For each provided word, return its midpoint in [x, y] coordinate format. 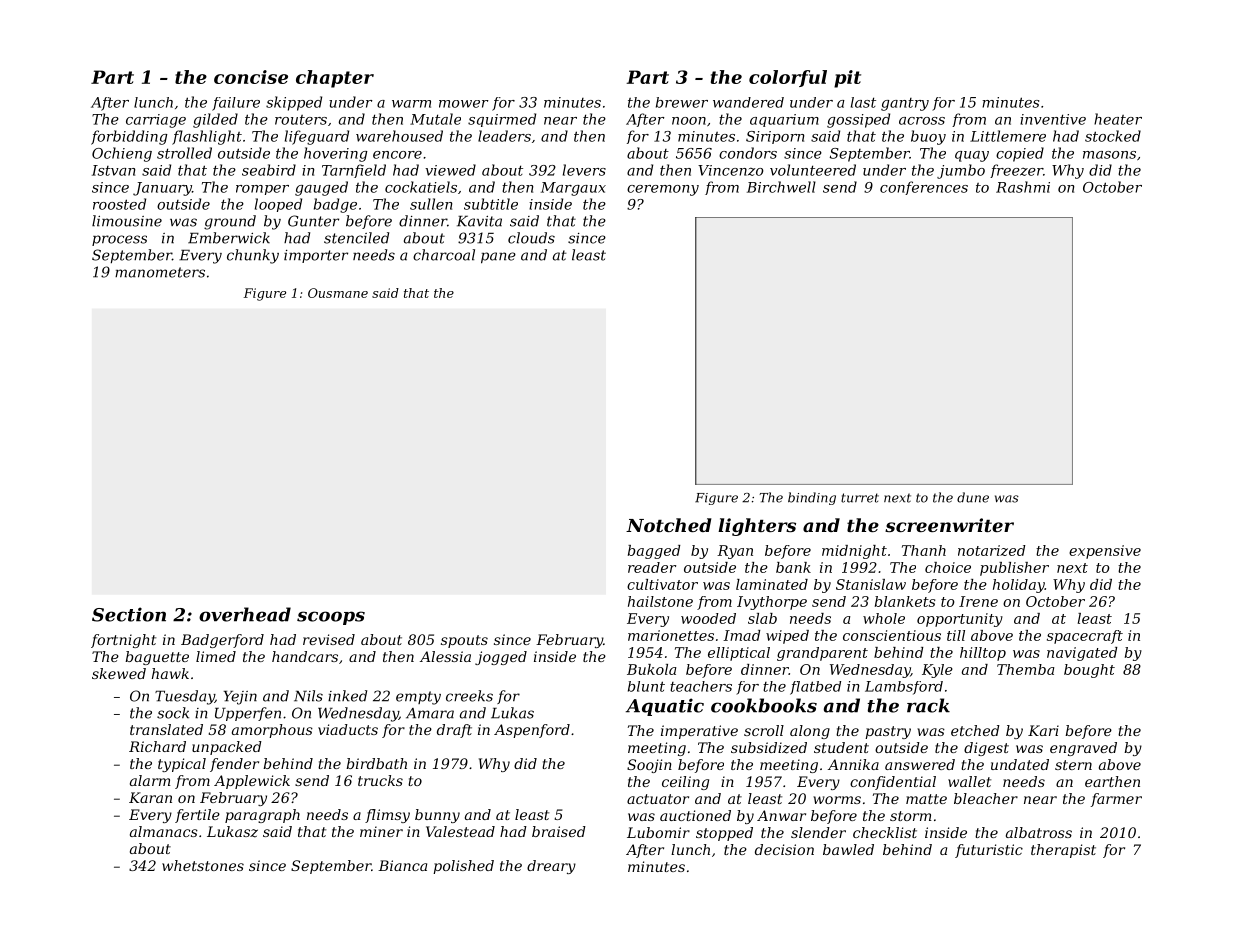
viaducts [348, 729]
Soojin [649, 766]
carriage [156, 121]
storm [911, 816]
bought [1089, 671]
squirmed [502, 120]
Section [129, 614]
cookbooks [764, 705]
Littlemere [1008, 136]
